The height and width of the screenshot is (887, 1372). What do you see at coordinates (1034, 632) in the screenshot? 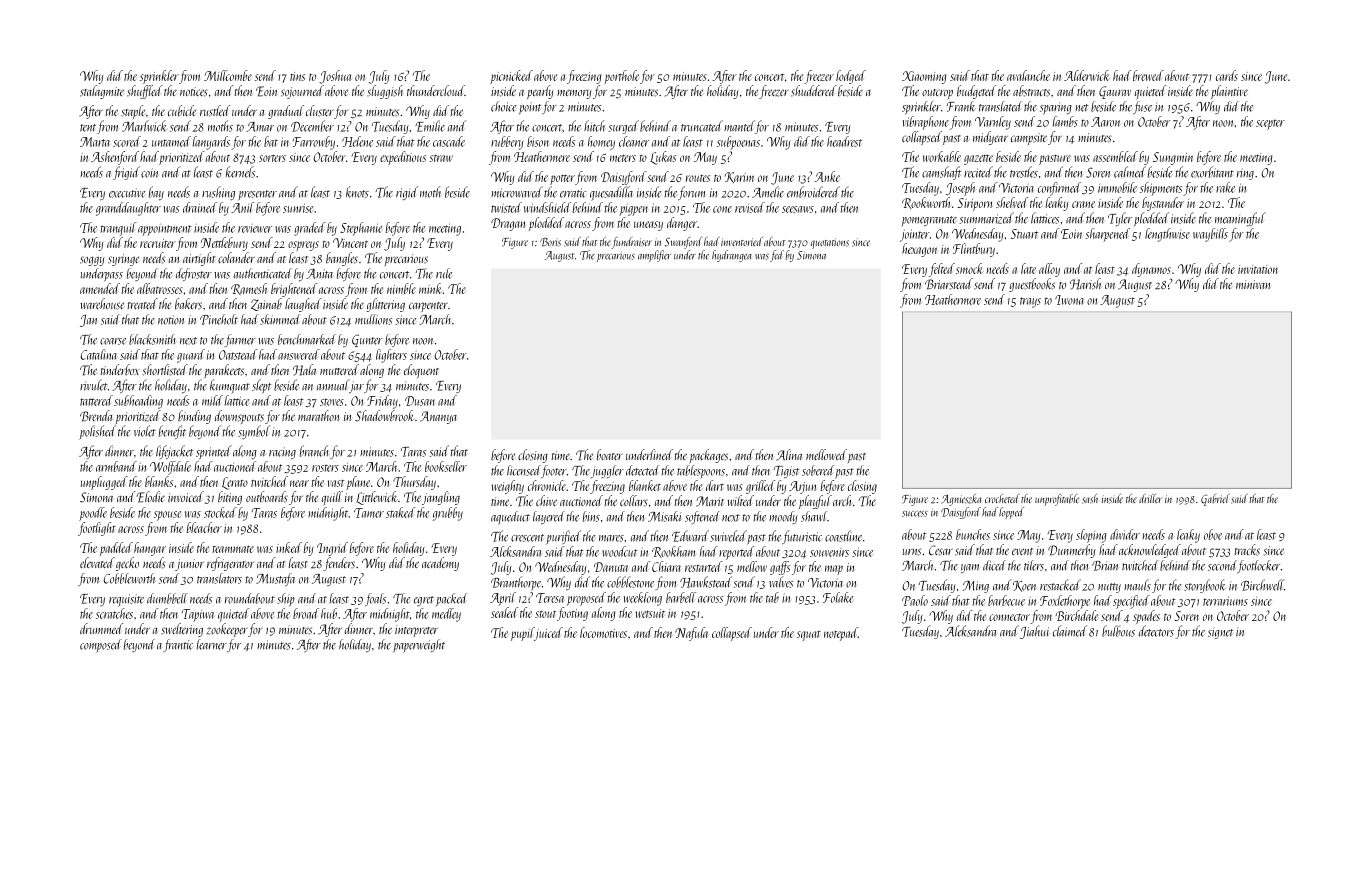
I see `Jiahui` at bounding box center [1034, 632].
